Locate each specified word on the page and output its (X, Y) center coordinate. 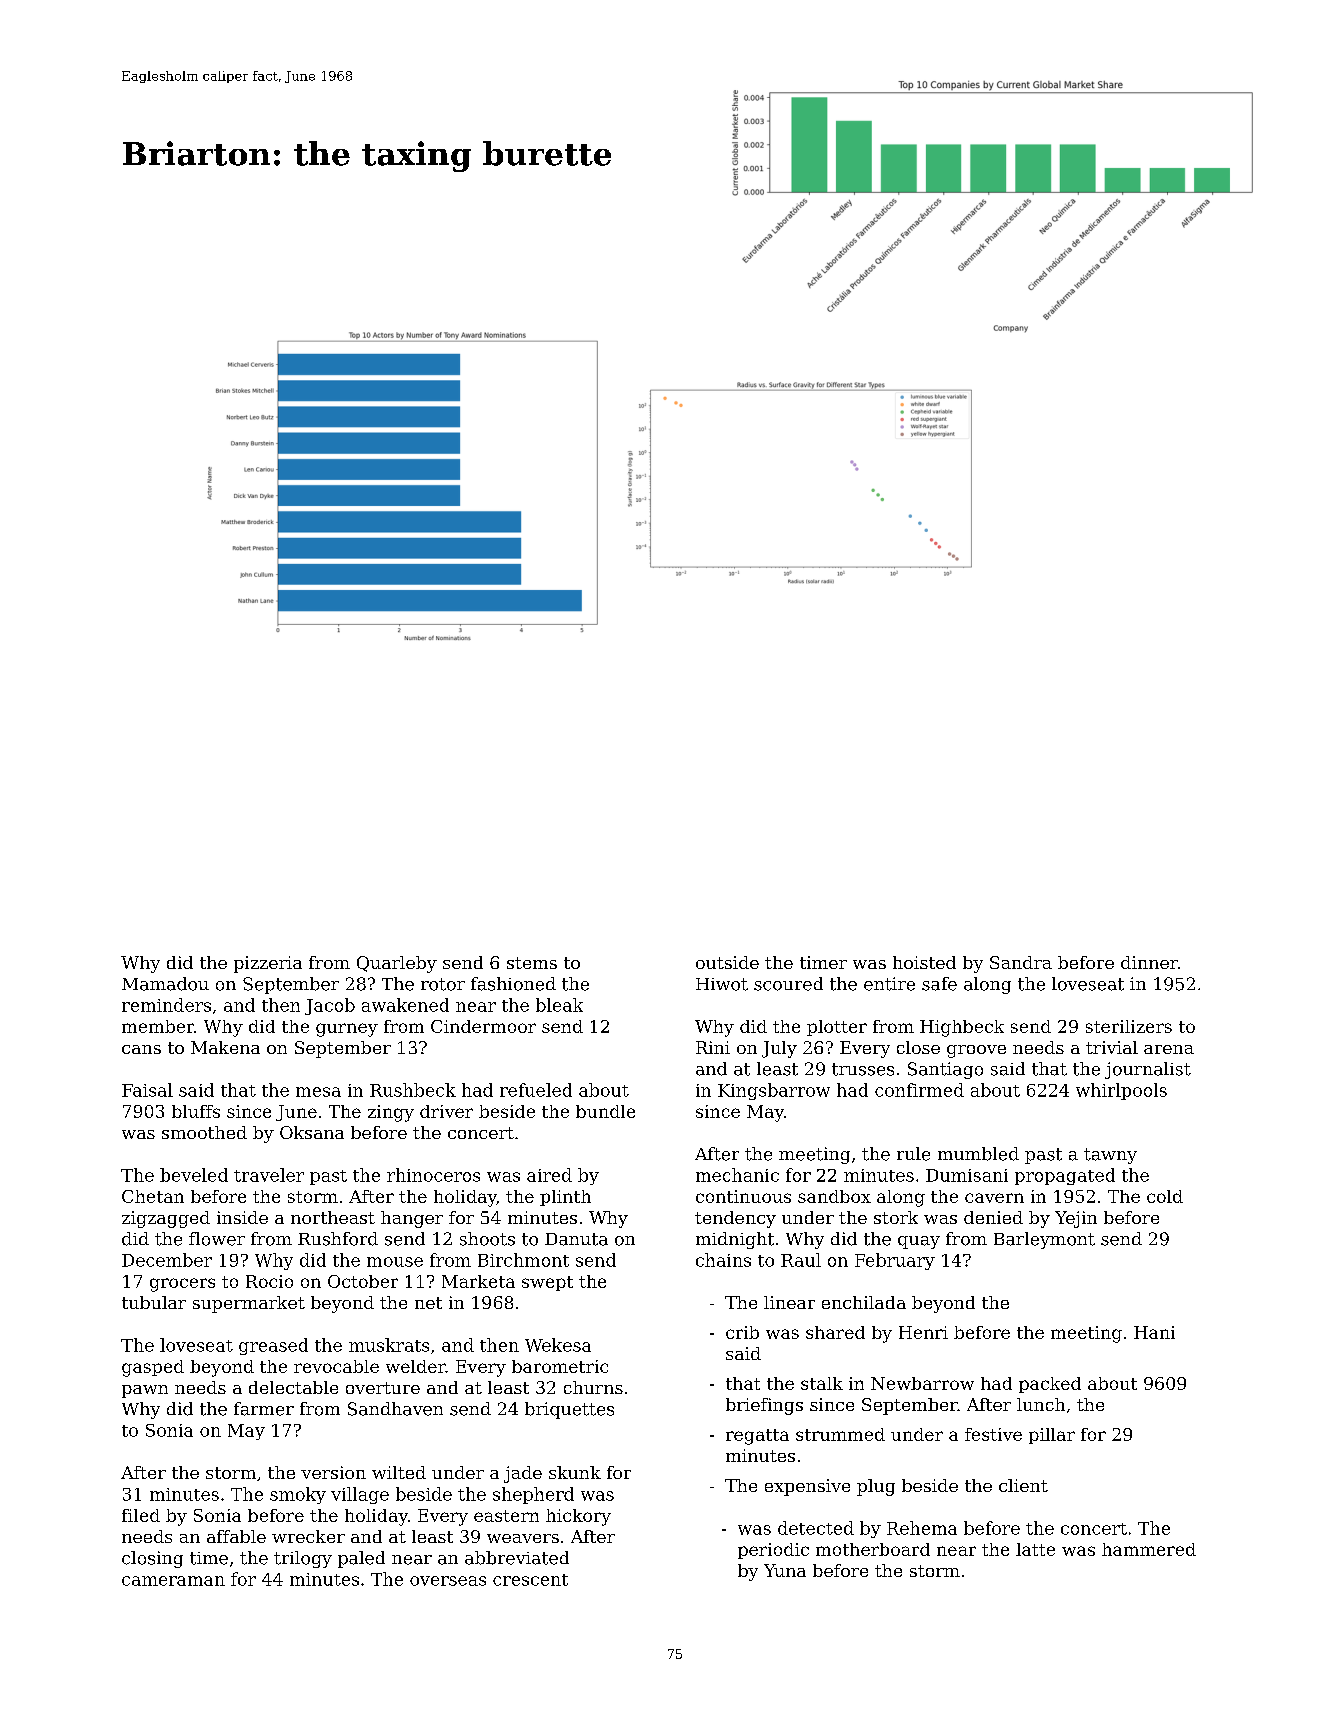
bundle (605, 1111)
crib (742, 1332)
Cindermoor (483, 1026)
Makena (225, 1047)
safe (939, 984)
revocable (336, 1366)
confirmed (919, 1090)
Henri (923, 1332)
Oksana (312, 1132)
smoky (298, 1495)
